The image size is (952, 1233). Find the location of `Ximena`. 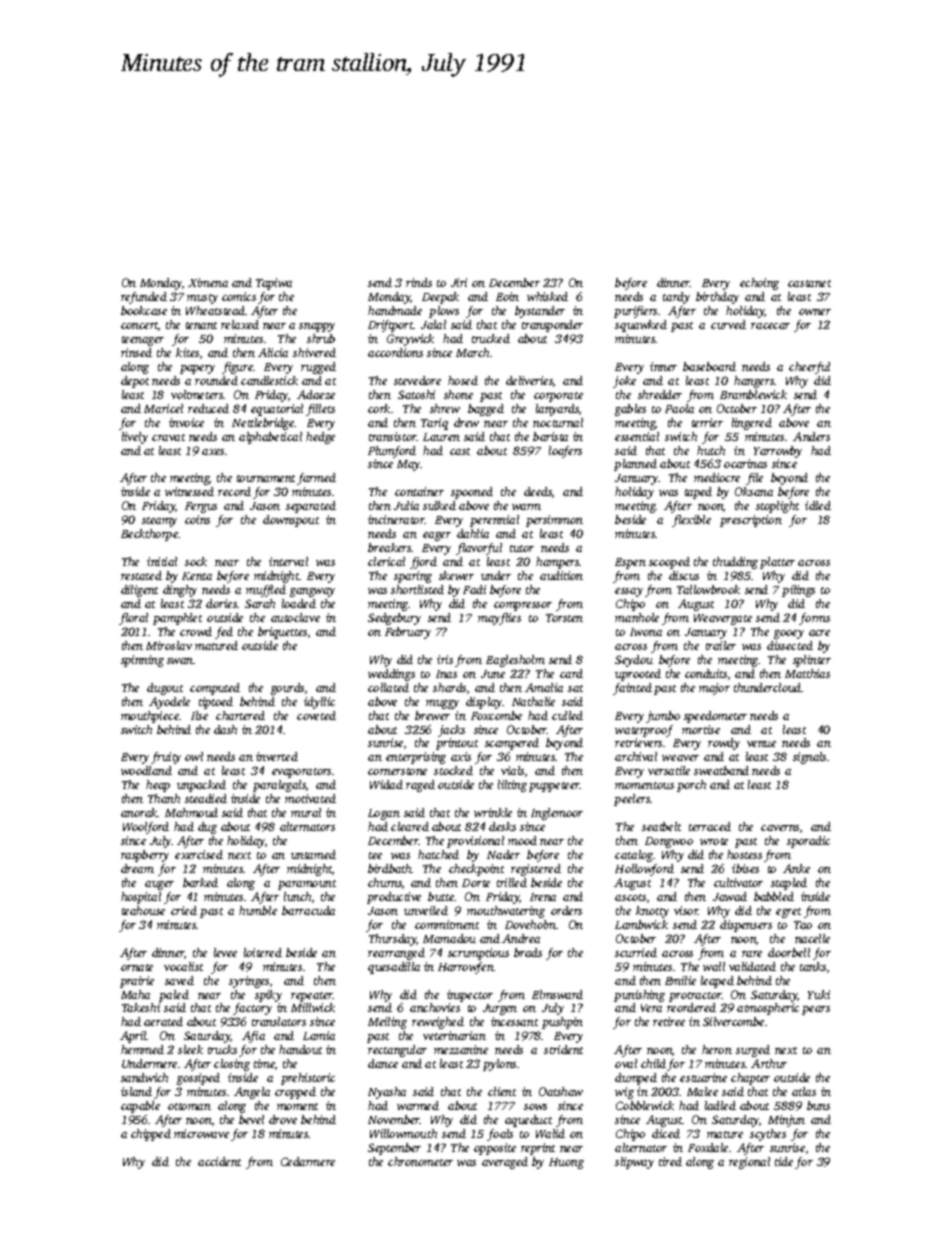

Ximena is located at coordinates (208, 282).
